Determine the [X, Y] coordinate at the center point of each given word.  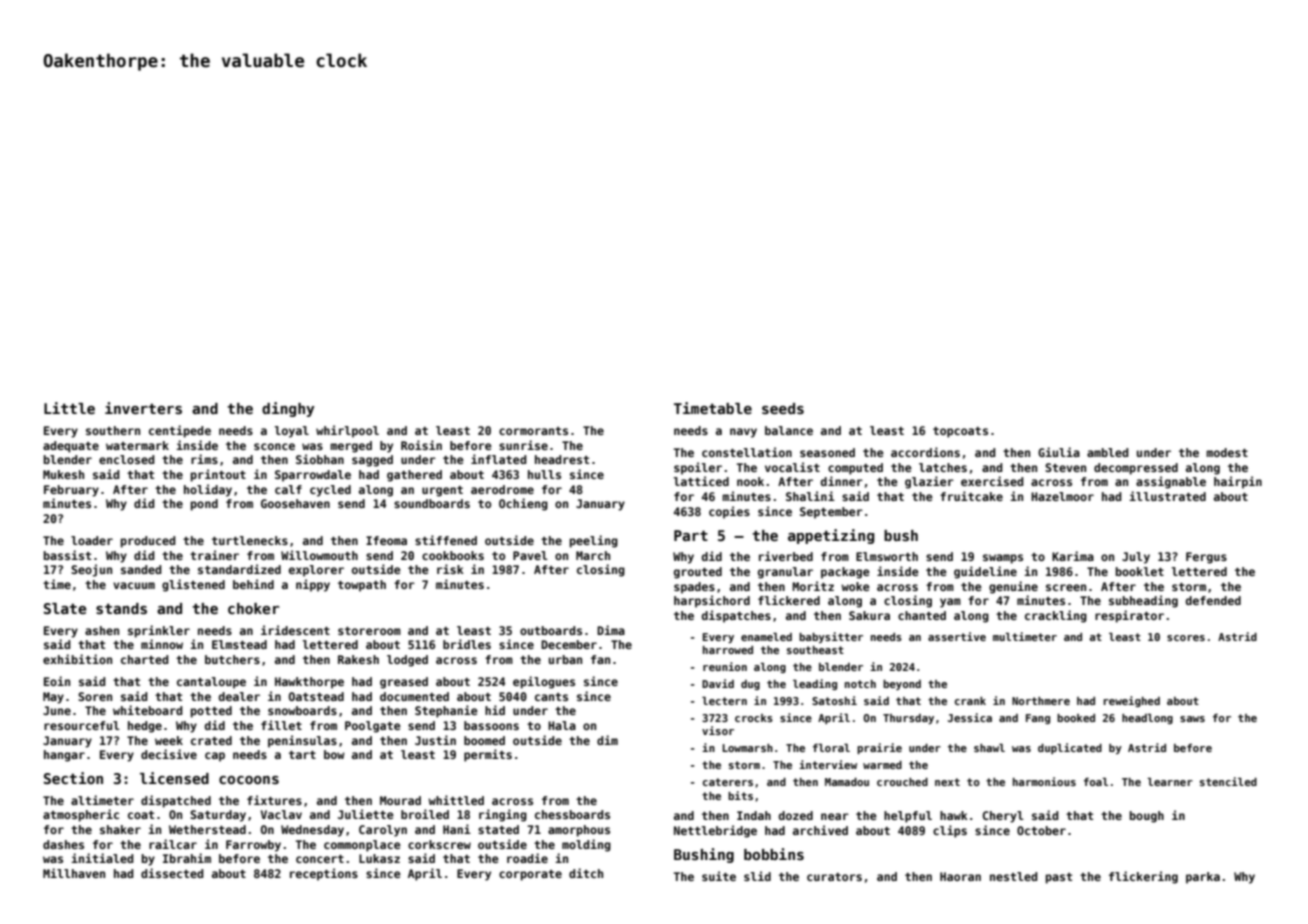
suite [719, 876]
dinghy [288, 409]
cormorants [533, 431]
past [1059, 878]
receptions [324, 874]
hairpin [1238, 482]
